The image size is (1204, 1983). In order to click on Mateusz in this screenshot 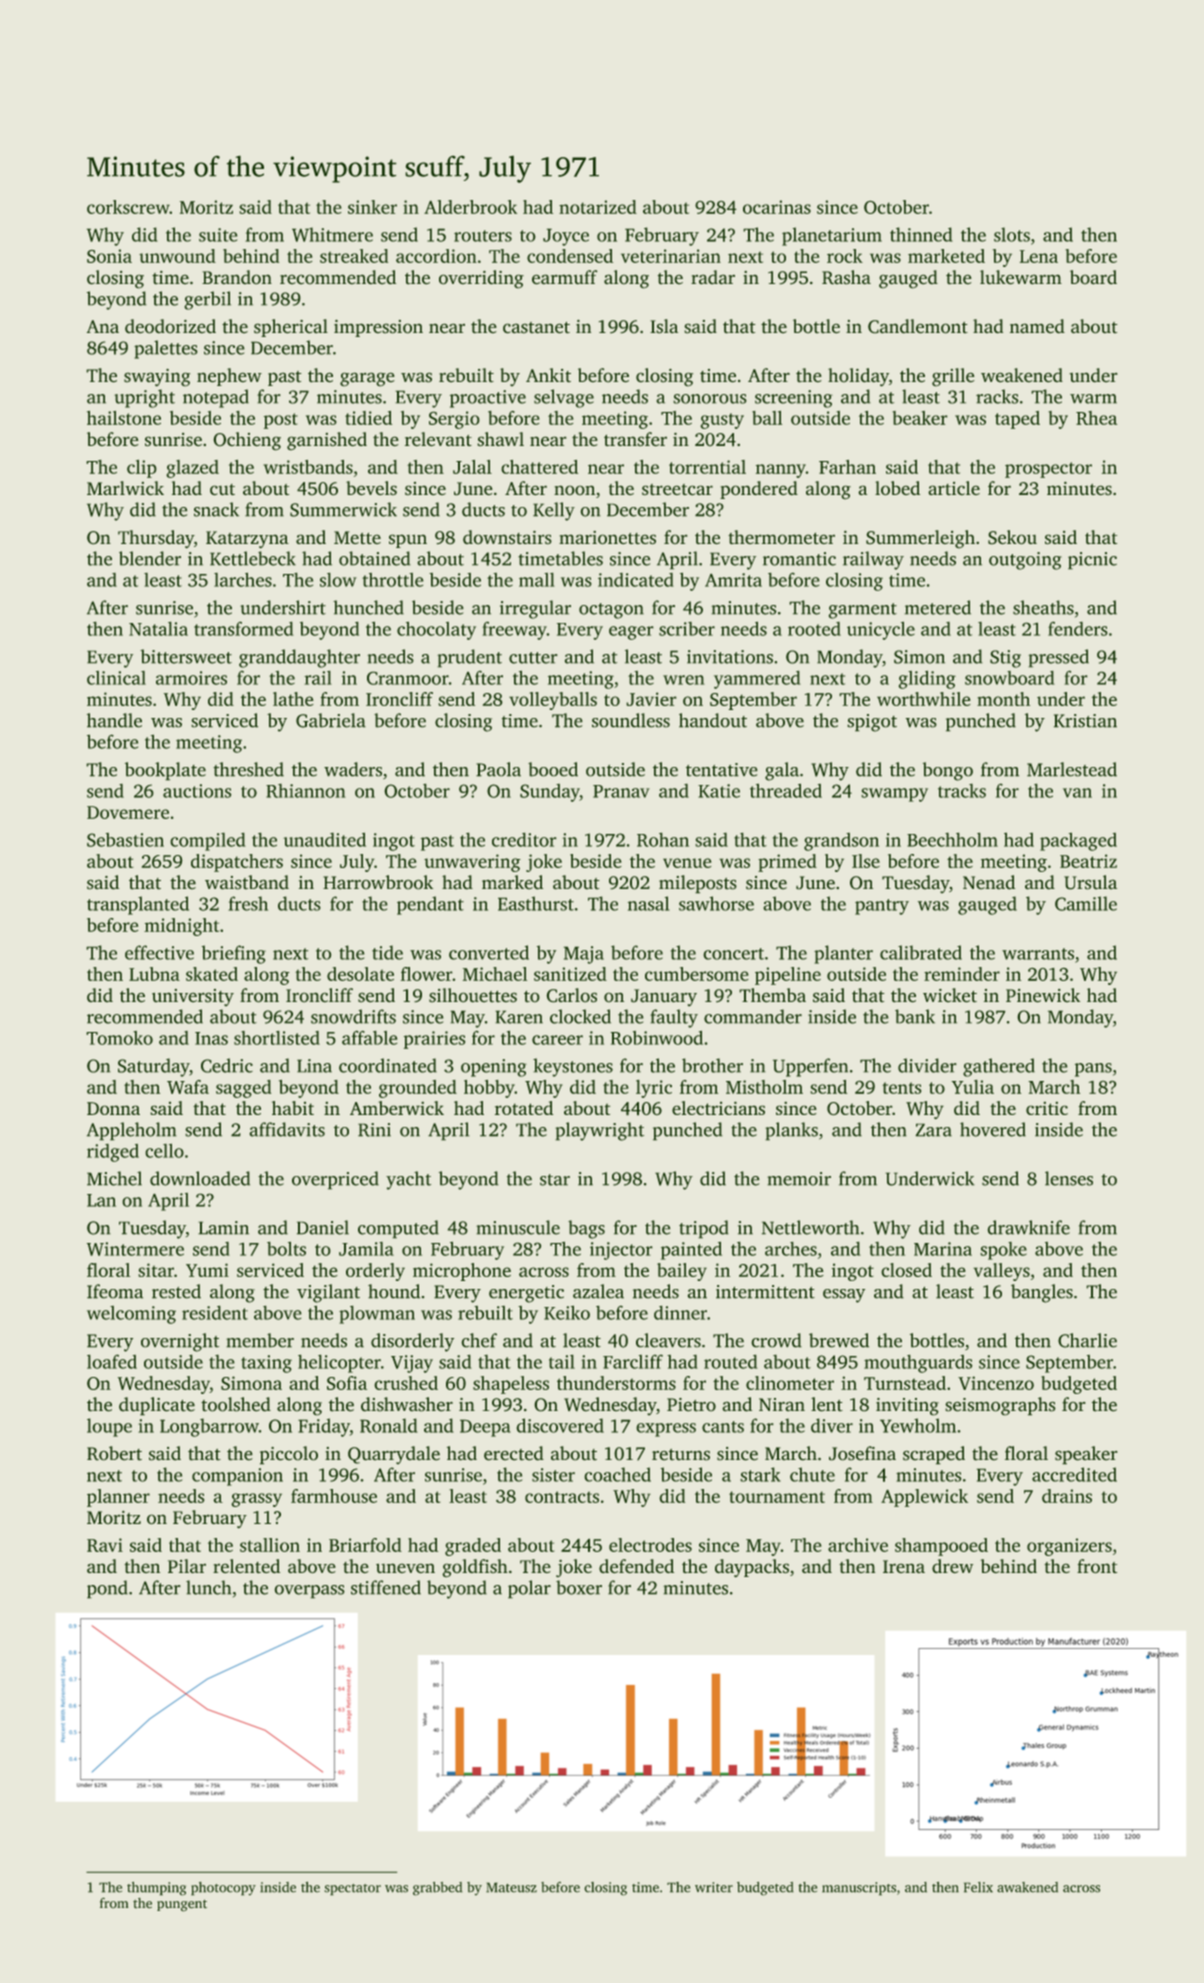, I will do `click(511, 1887)`.
